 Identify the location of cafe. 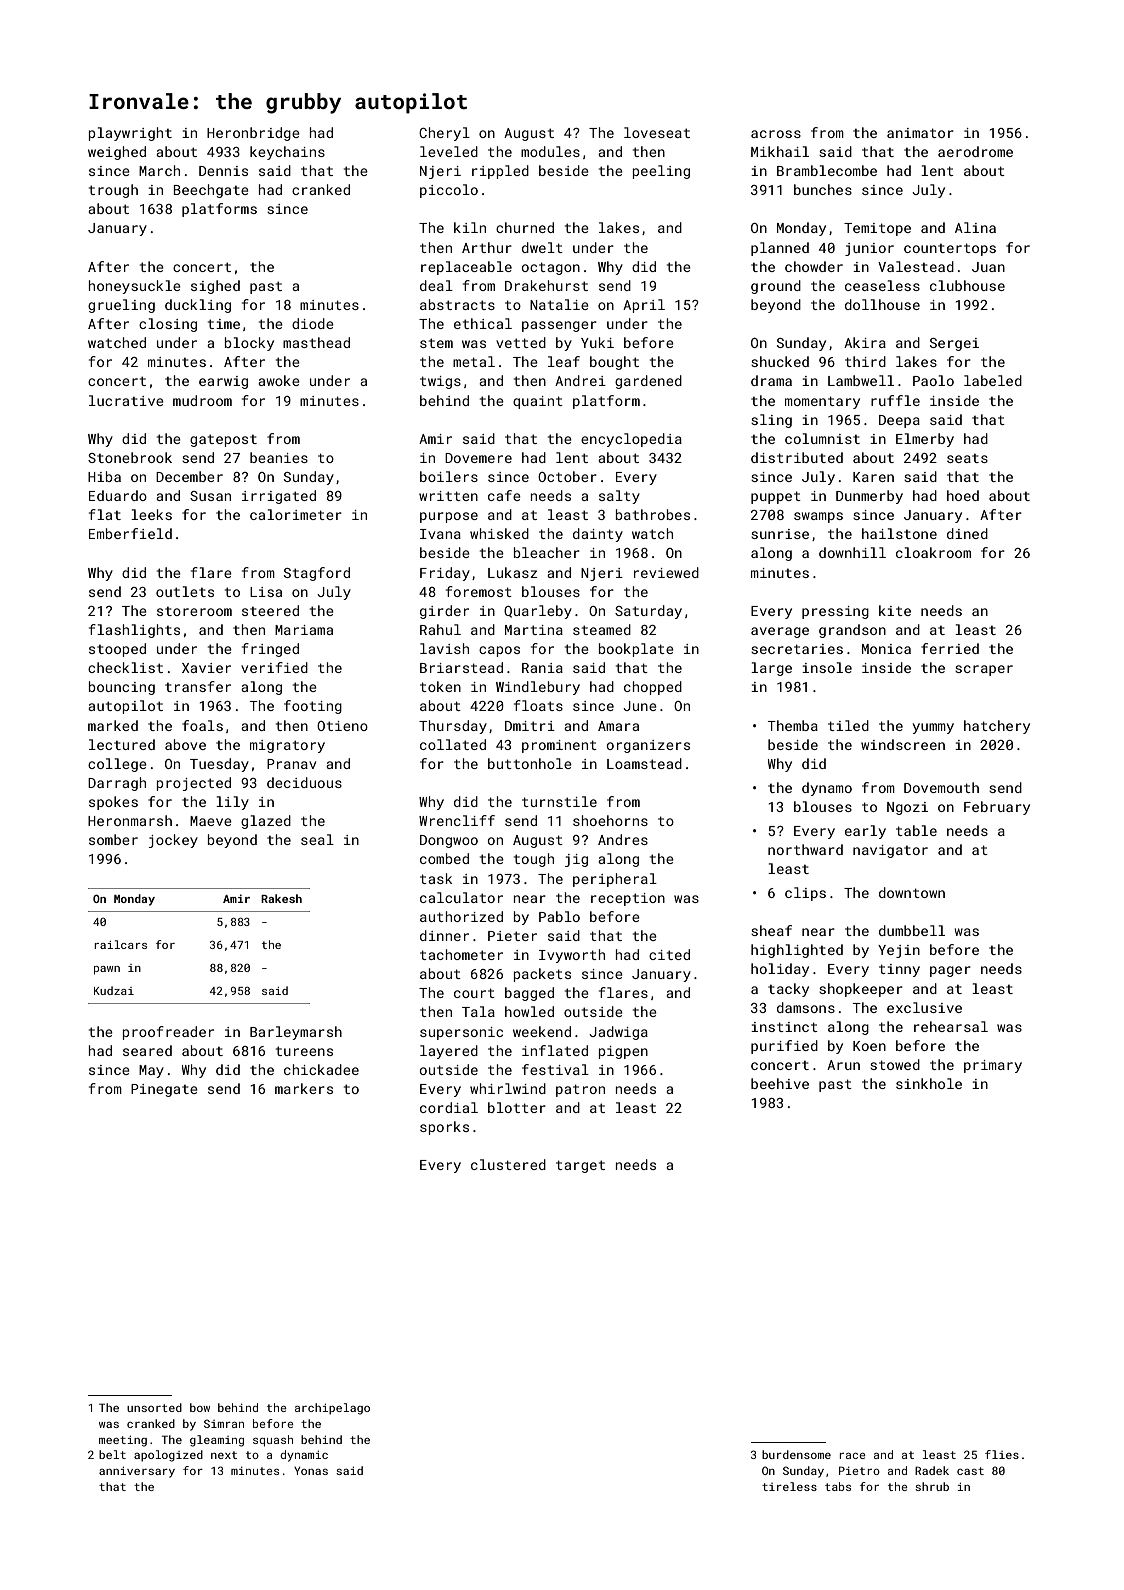
(504, 495).
